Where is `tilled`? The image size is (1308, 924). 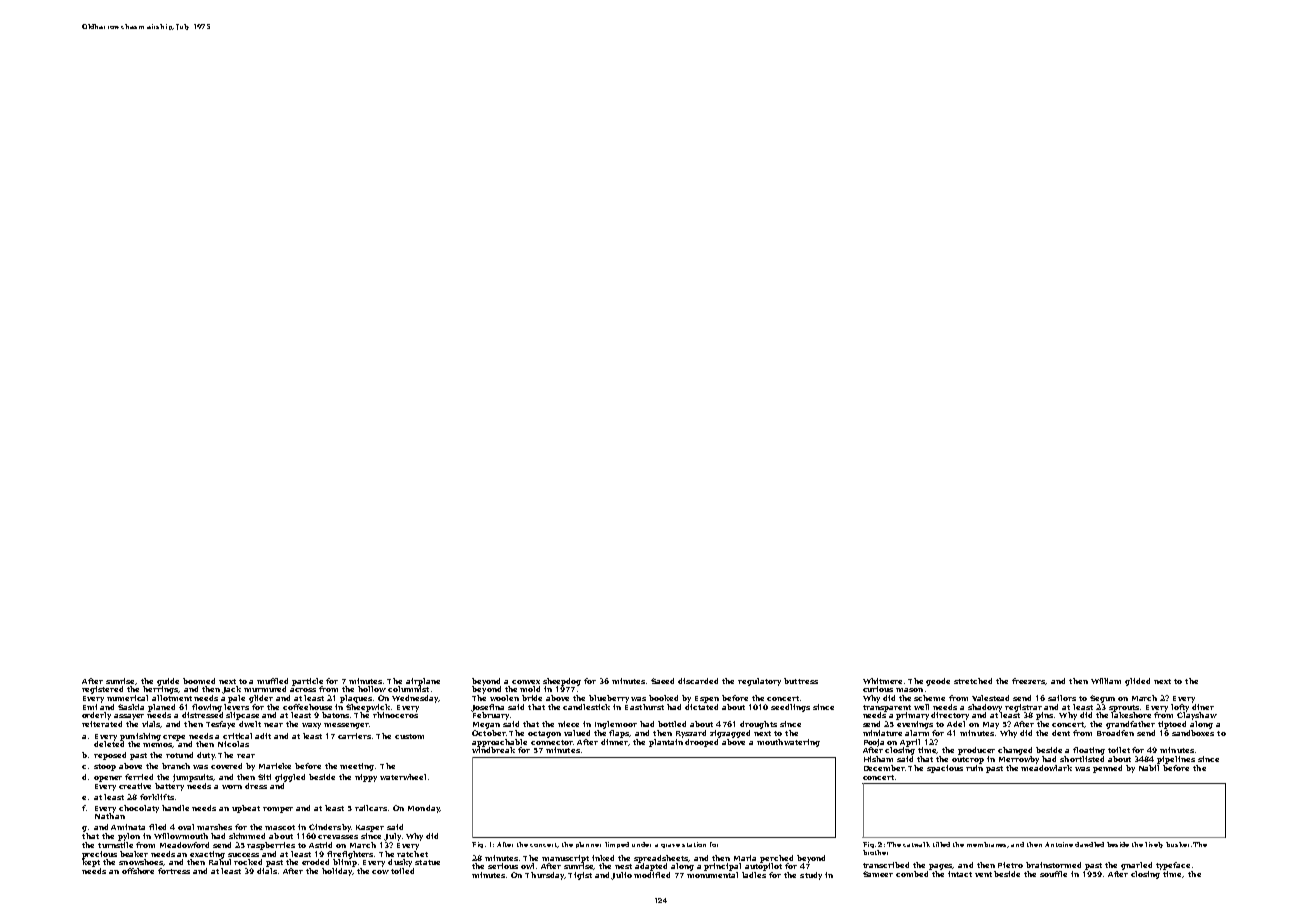 tilled is located at coordinates (941, 844).
